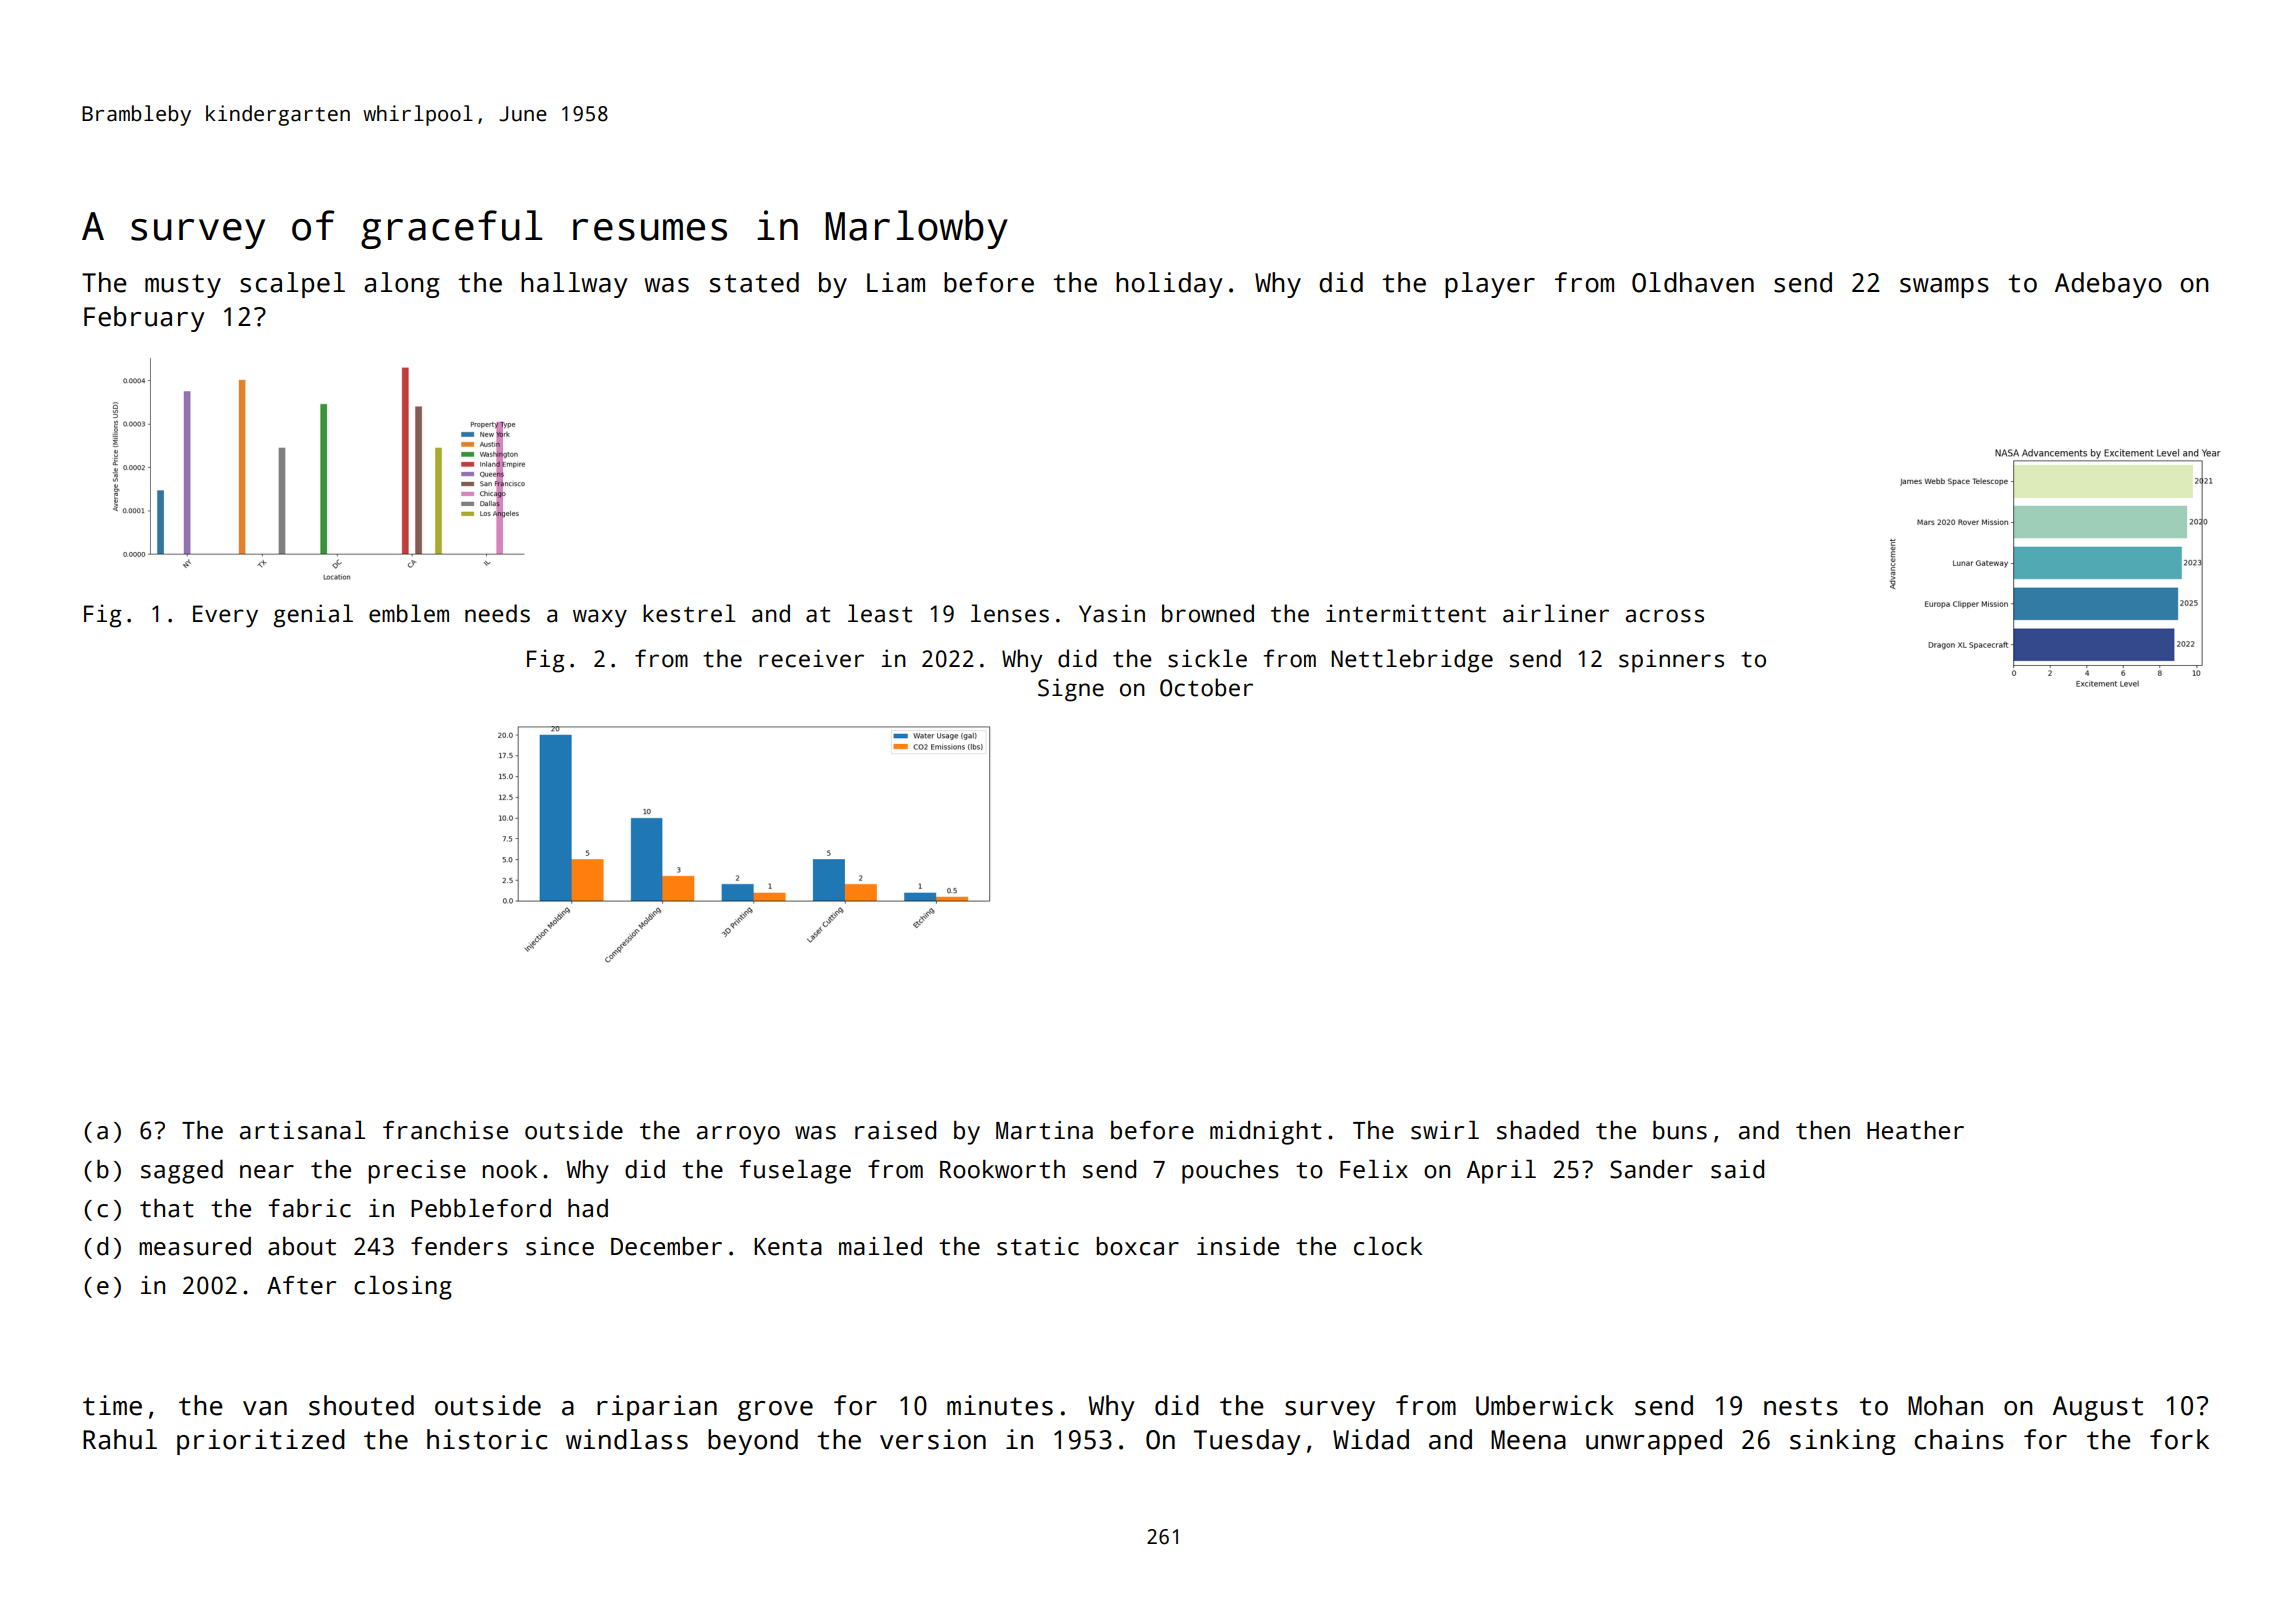 The width and height of the page is (2292, 1620). I want to click on player, so click(1490, 285).
